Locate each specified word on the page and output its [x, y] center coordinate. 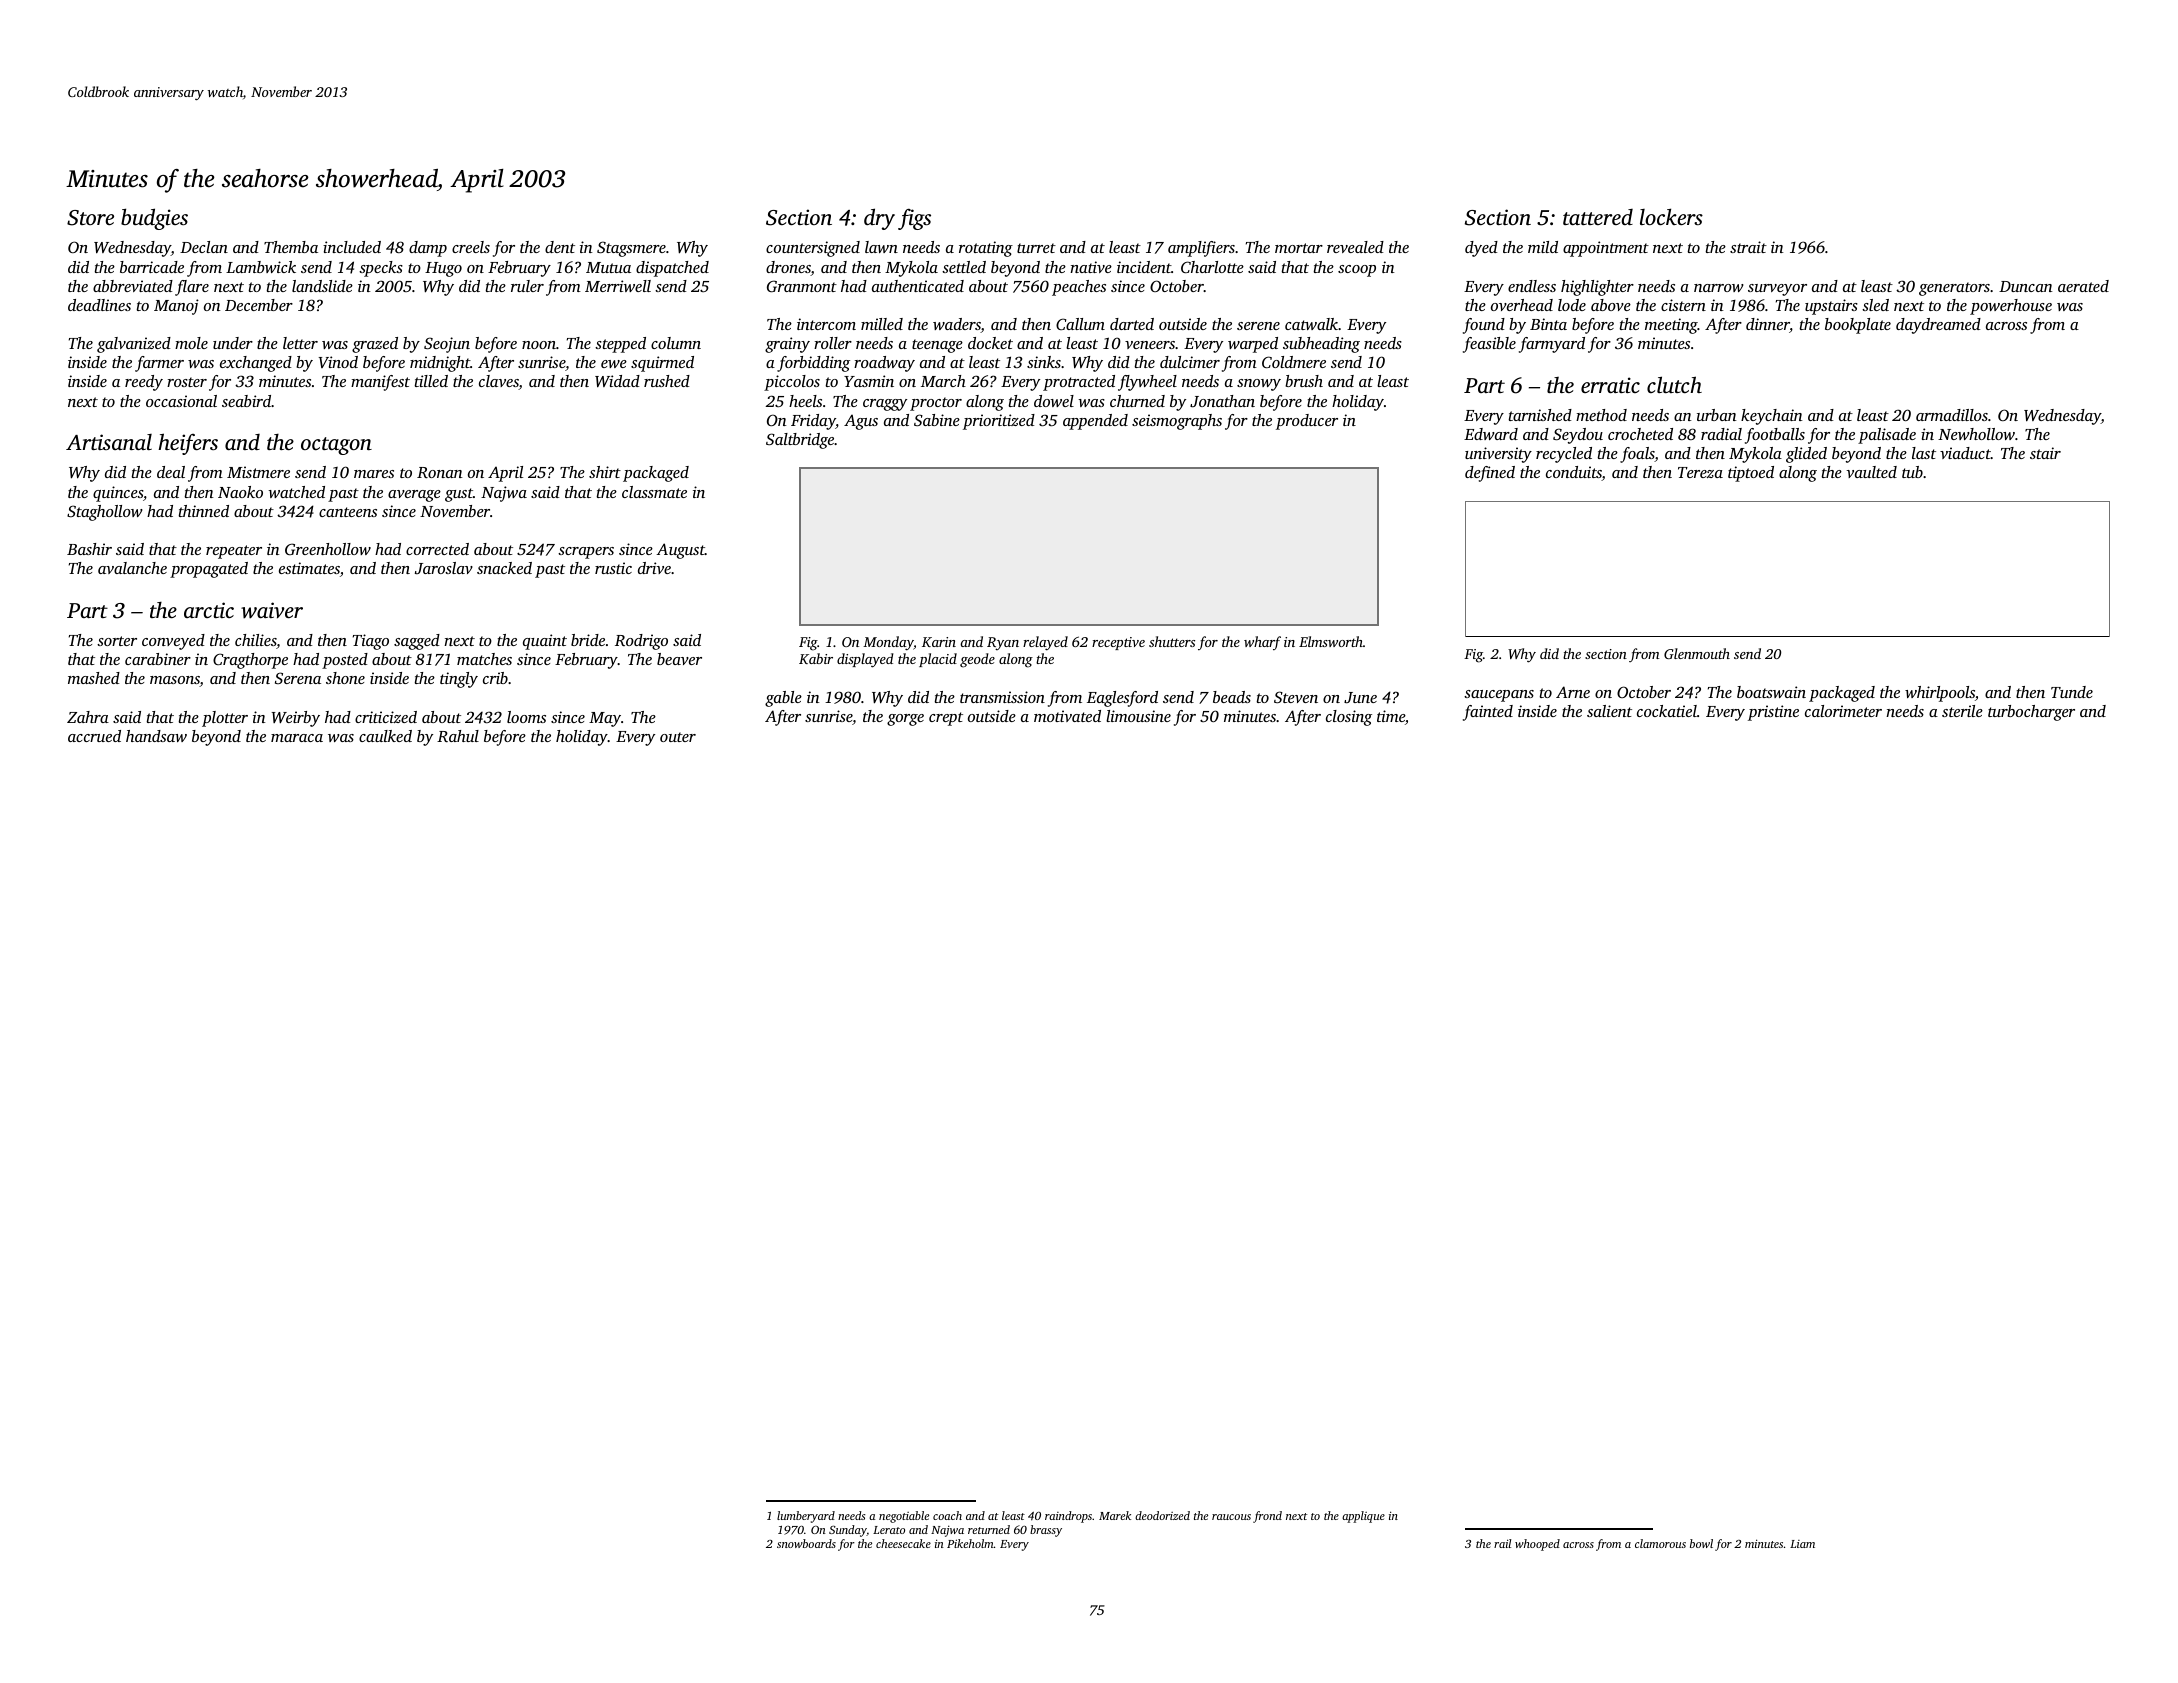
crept [946, 719]
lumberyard [806, 1517]
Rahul [458, 736]
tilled [431, 381]
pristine [1773, 713]
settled [964, 267]
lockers [1671, 216]
